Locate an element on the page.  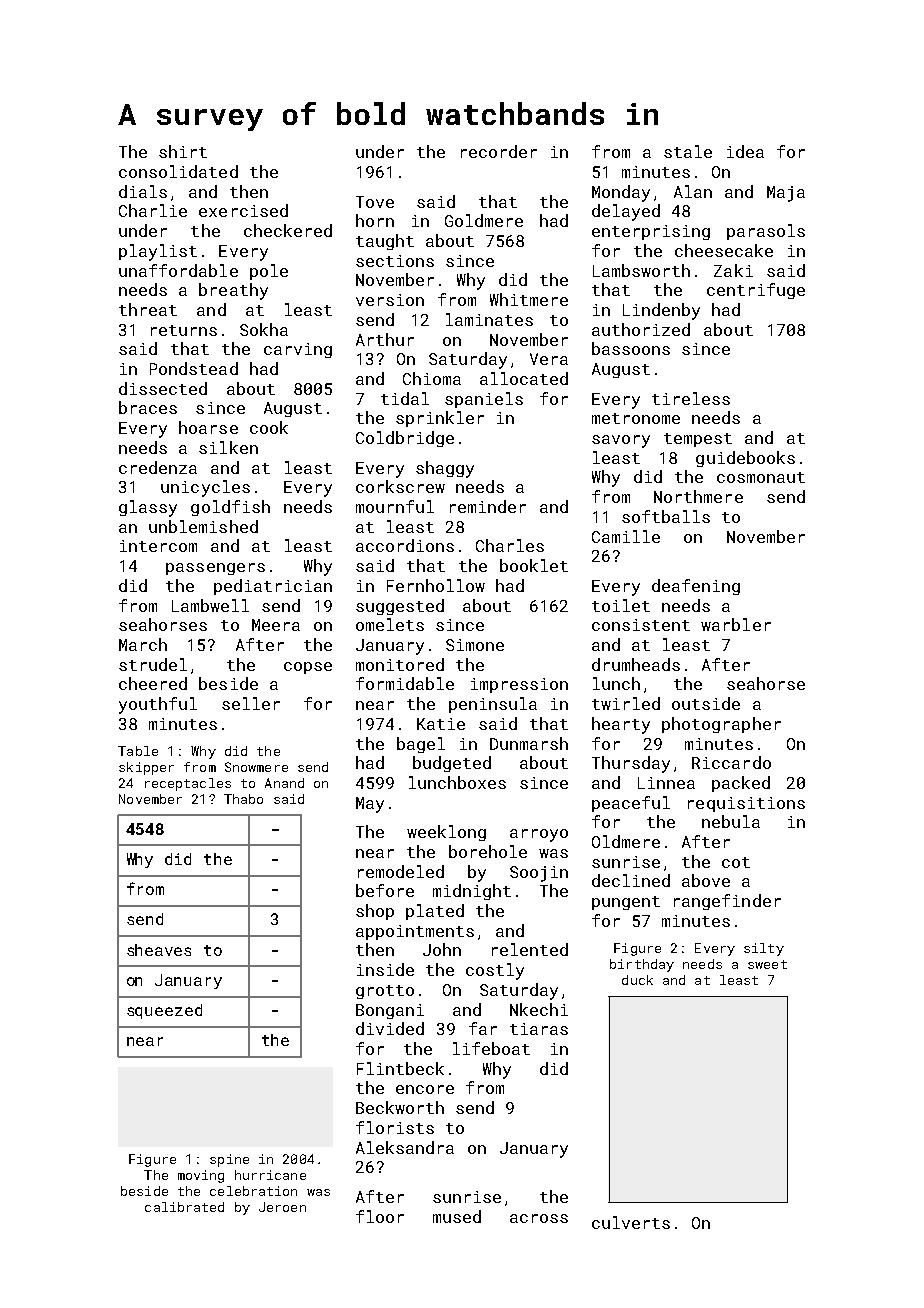
across is located at coordinates (539, 1218).
